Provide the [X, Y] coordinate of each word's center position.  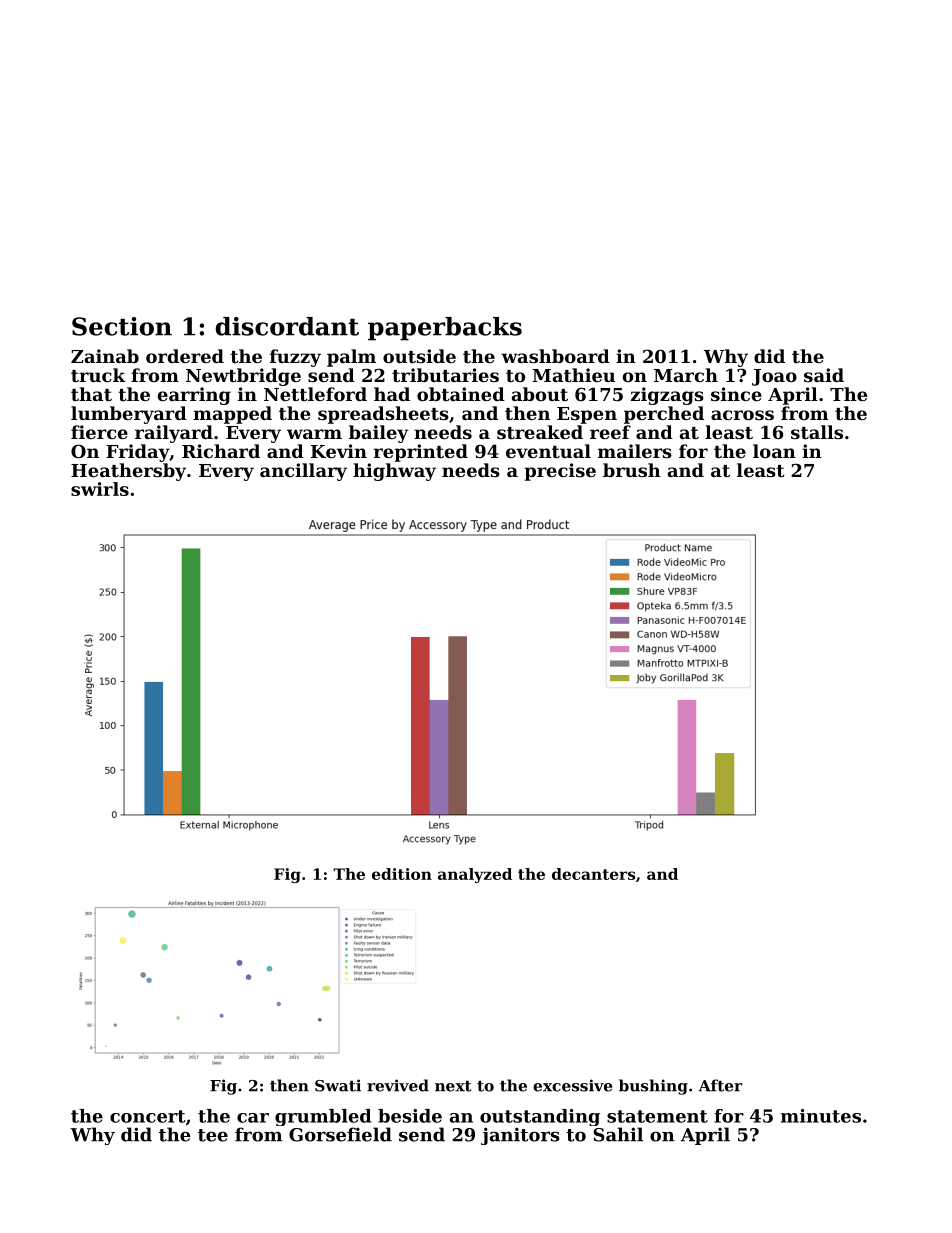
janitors [520, 1136]
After [721, 1085]
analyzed [475, 875]
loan [774, 451]
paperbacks [445, 329]
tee [213, 1135]
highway [394, 472]
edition [402, 874]
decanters [593, 874]
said [824, 375]
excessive [572, 1085]
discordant [287, 326]
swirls [100, 489]
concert [148, 1116]
